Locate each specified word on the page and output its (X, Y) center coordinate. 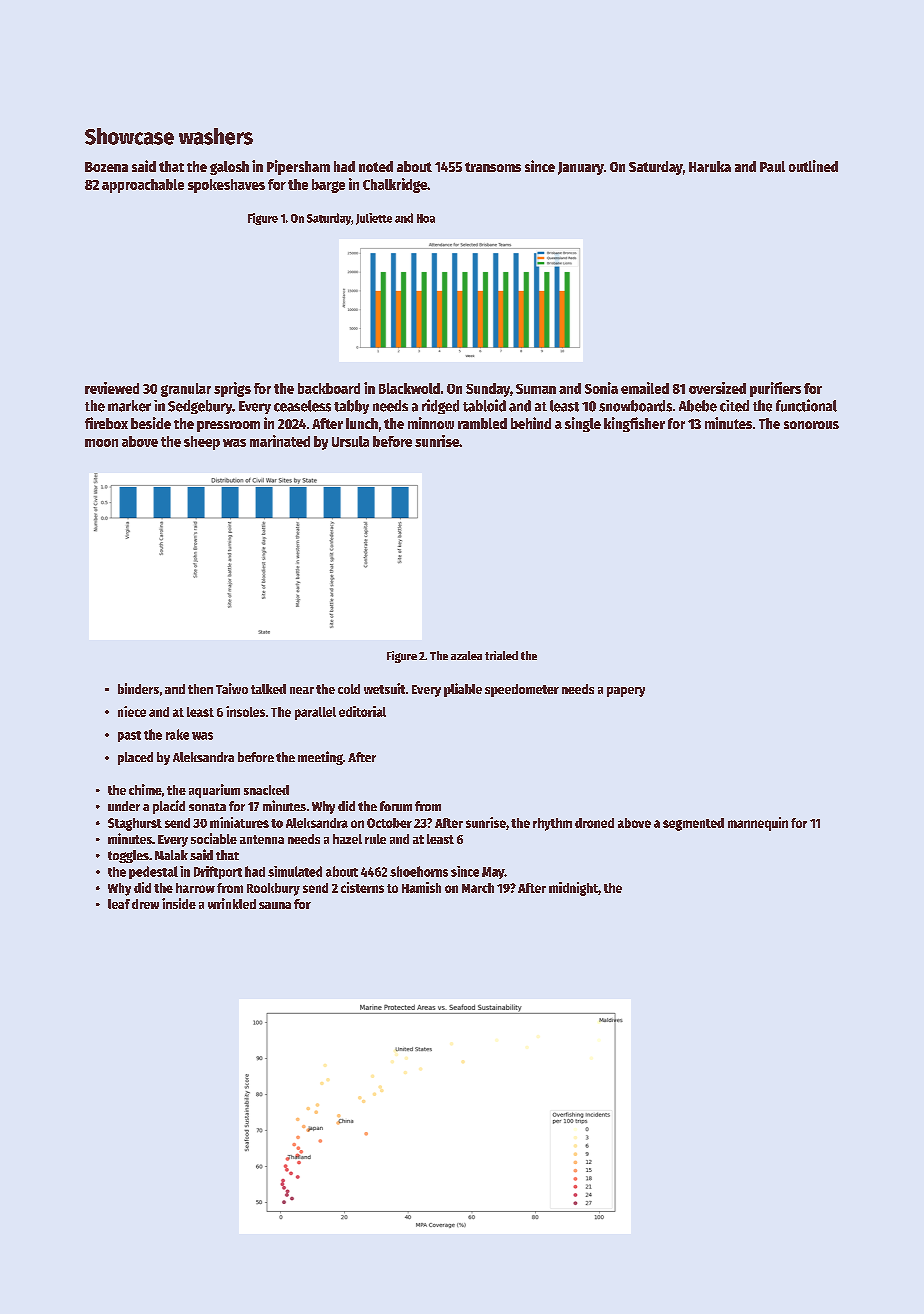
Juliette (374, 219)
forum (396, 806)
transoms (493, 167)
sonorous (811, 425)
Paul (772, 166)
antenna (262, 839)
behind (531, 423)
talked (268, 689)
